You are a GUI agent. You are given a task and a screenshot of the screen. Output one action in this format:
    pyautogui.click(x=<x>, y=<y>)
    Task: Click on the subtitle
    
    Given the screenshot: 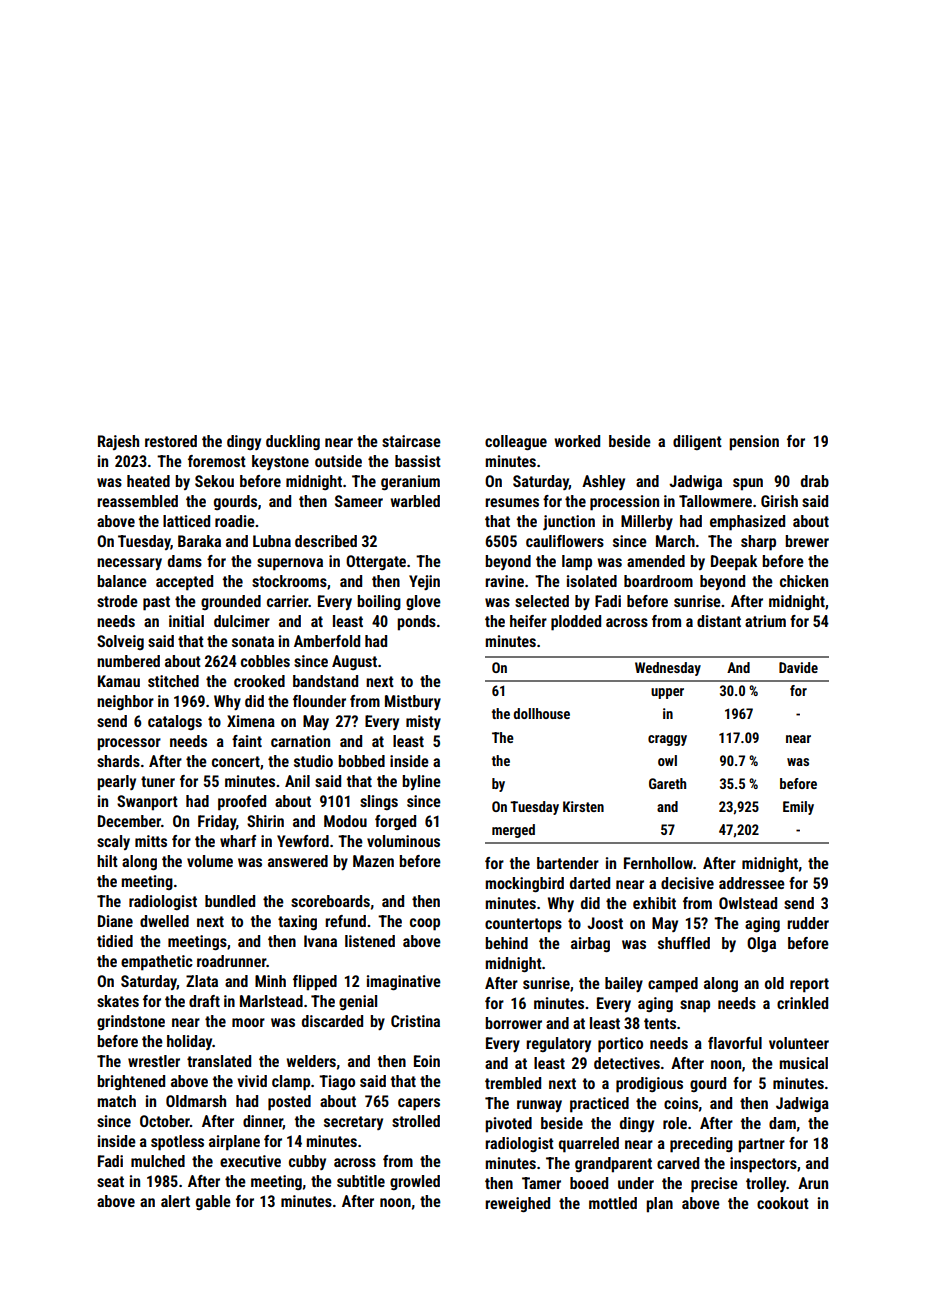 What is the action you would take?
    pyautogui.click(x=361, y=1181)
